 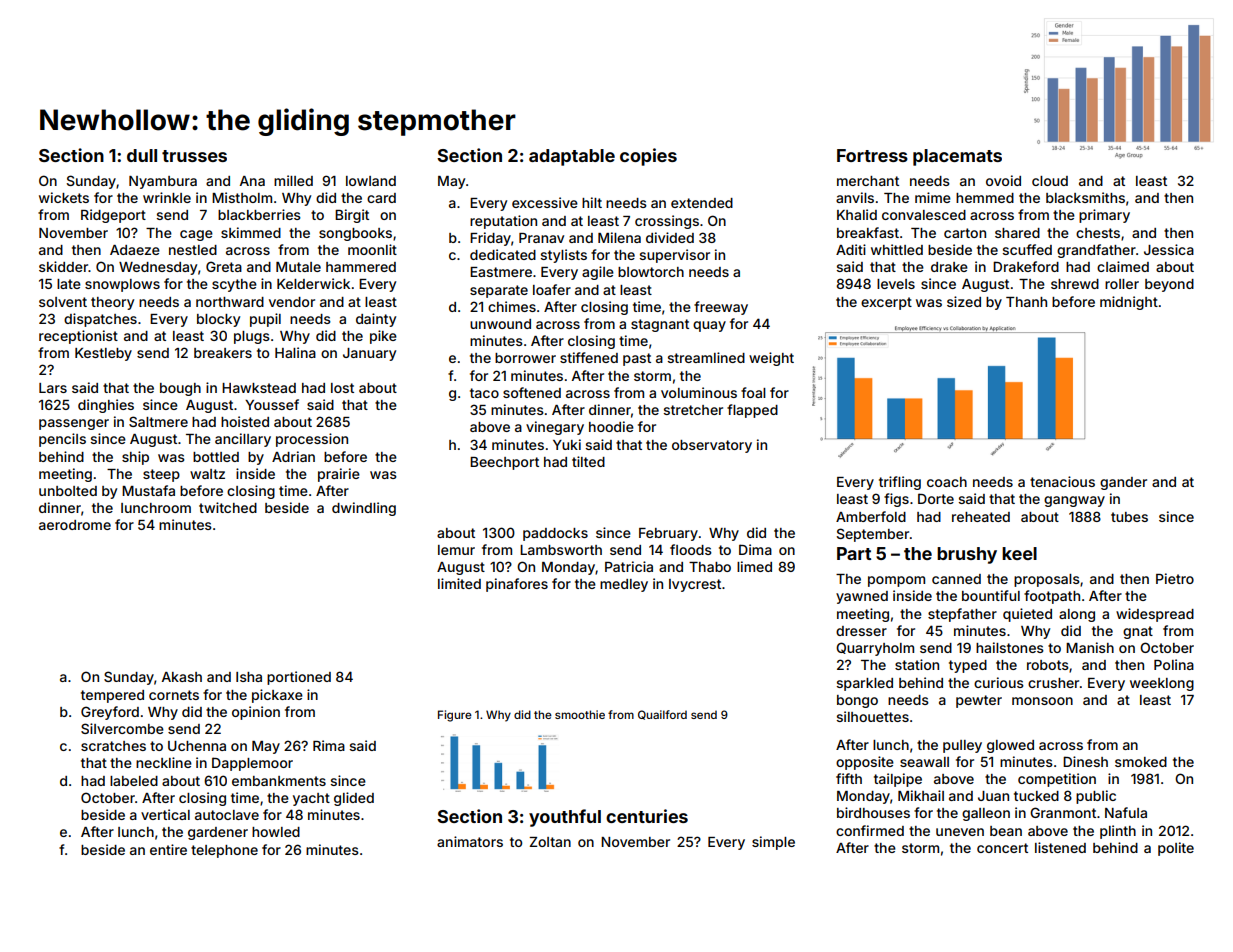 I want to click on simple, so click(x=773, y=843).
